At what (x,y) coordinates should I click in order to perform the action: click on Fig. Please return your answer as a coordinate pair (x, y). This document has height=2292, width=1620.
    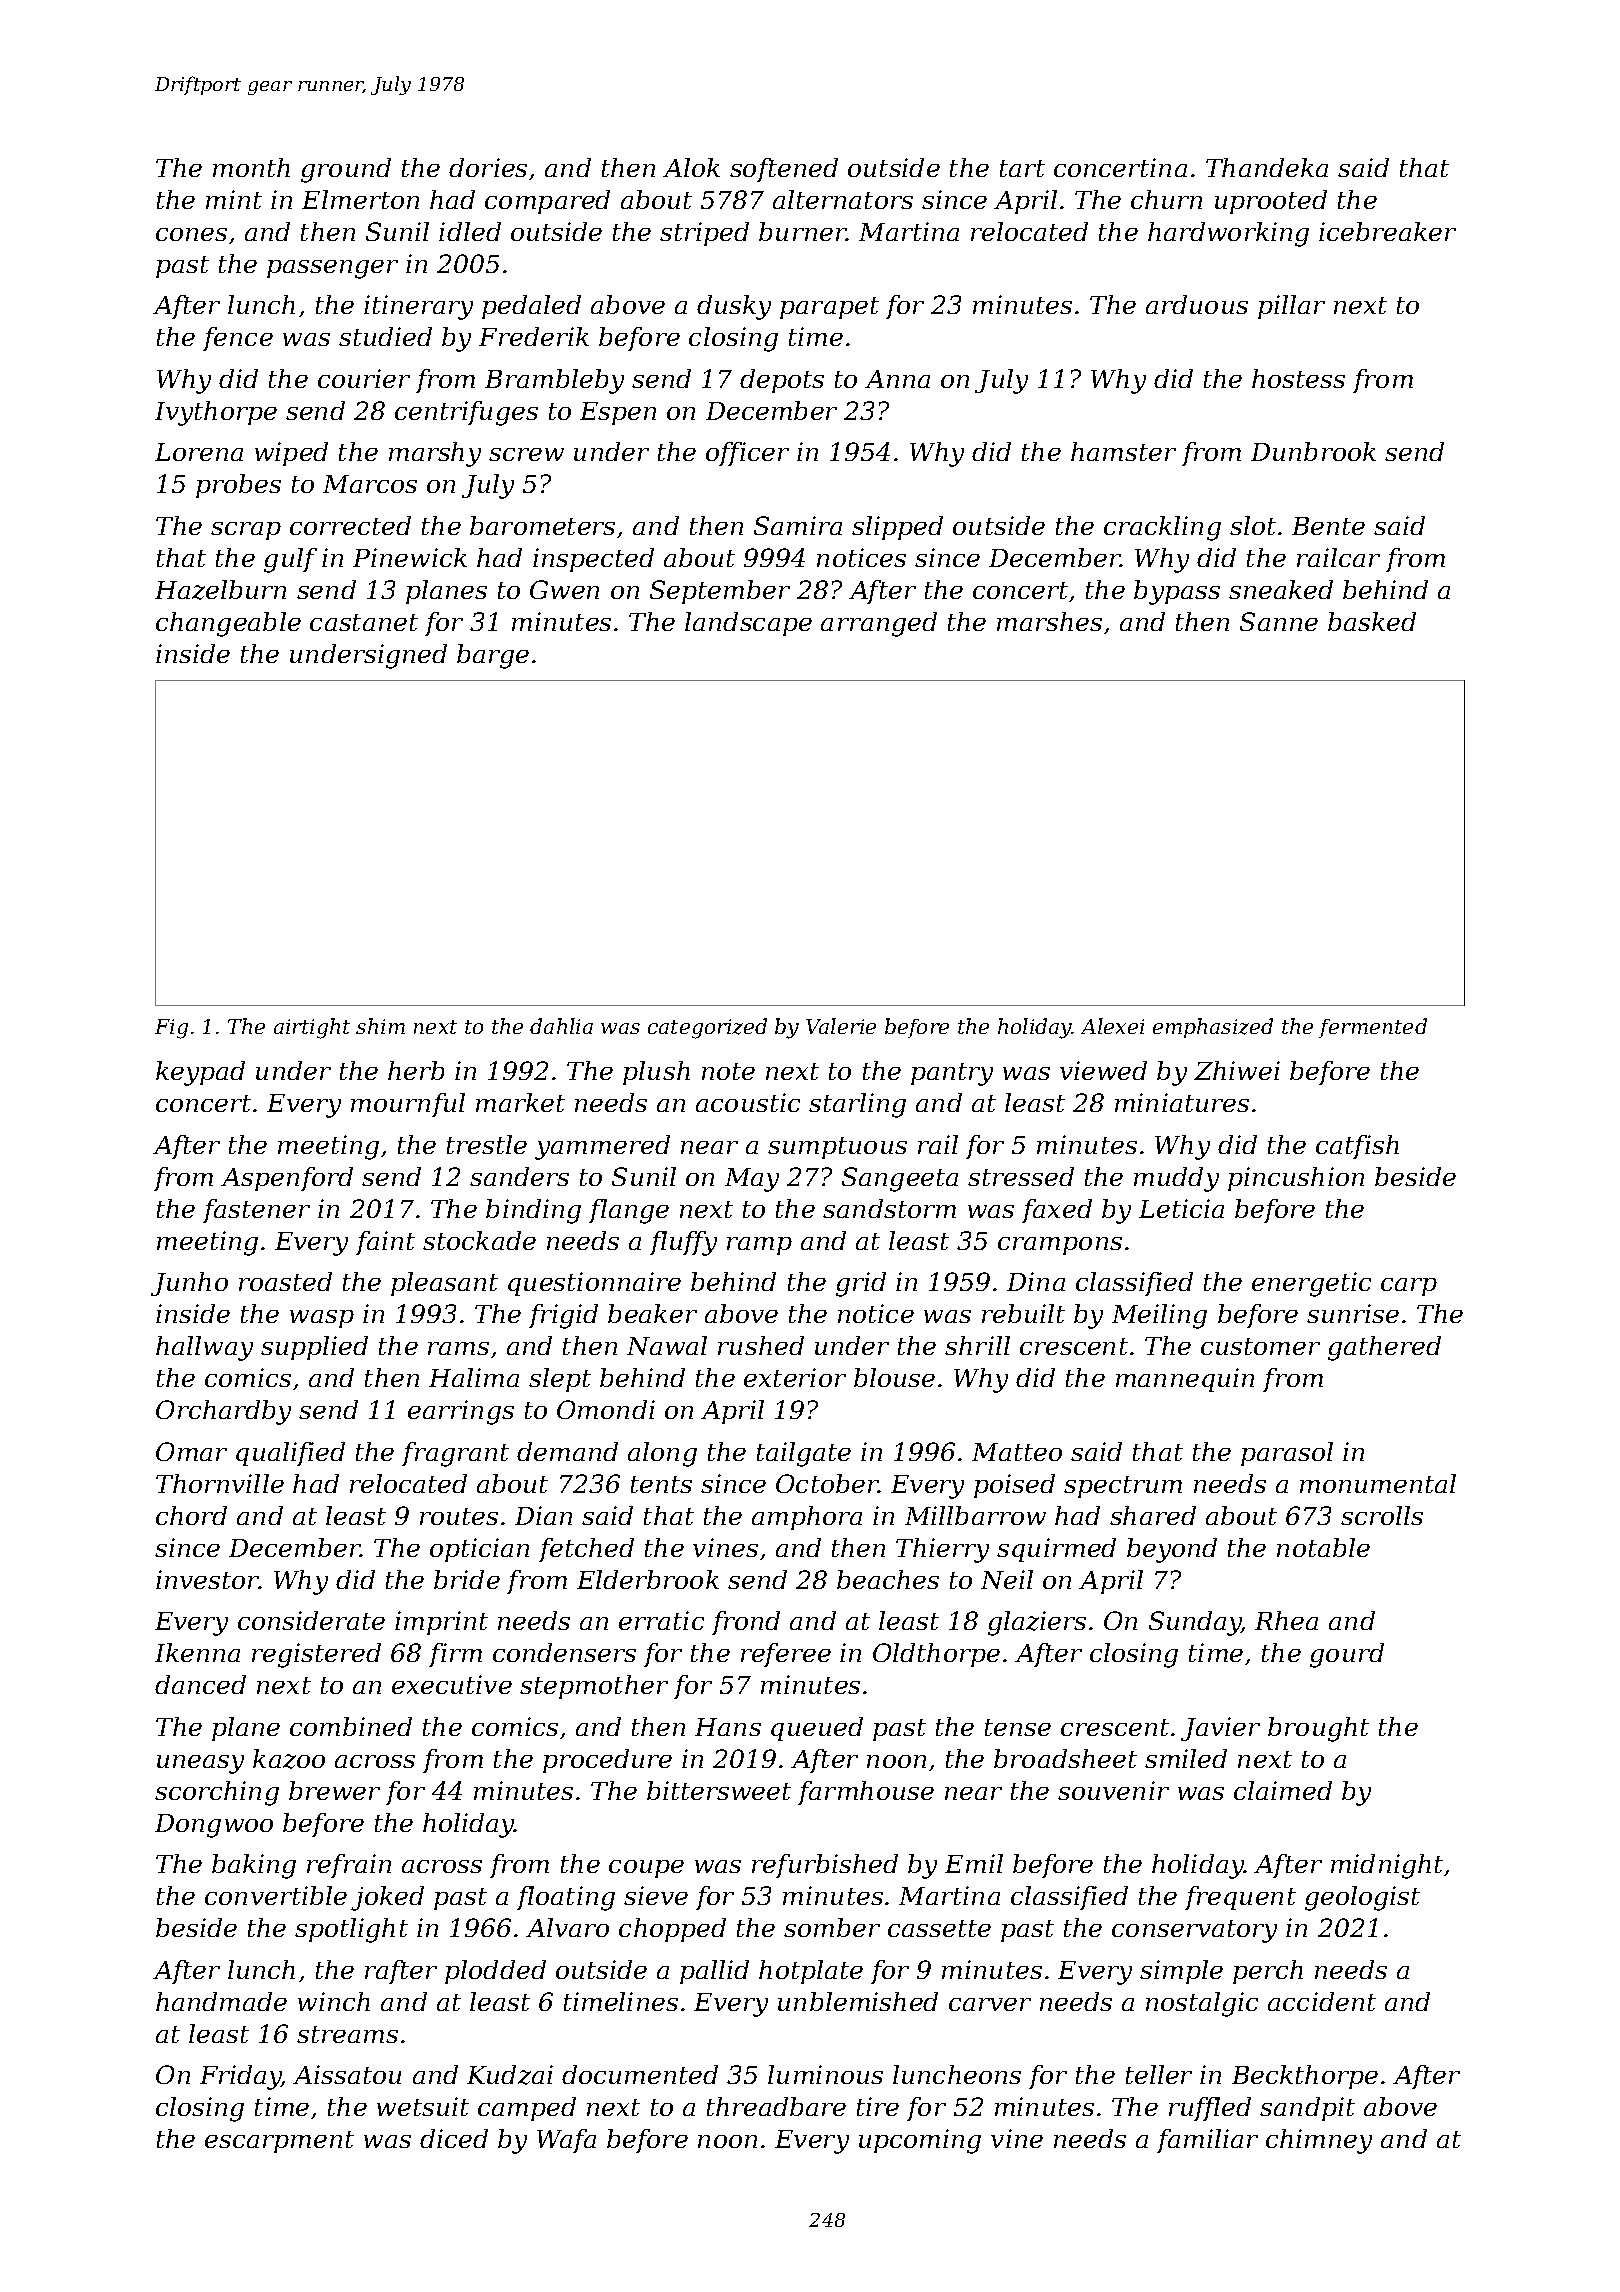
    Looking at the image, I should click on (171, 1029).
